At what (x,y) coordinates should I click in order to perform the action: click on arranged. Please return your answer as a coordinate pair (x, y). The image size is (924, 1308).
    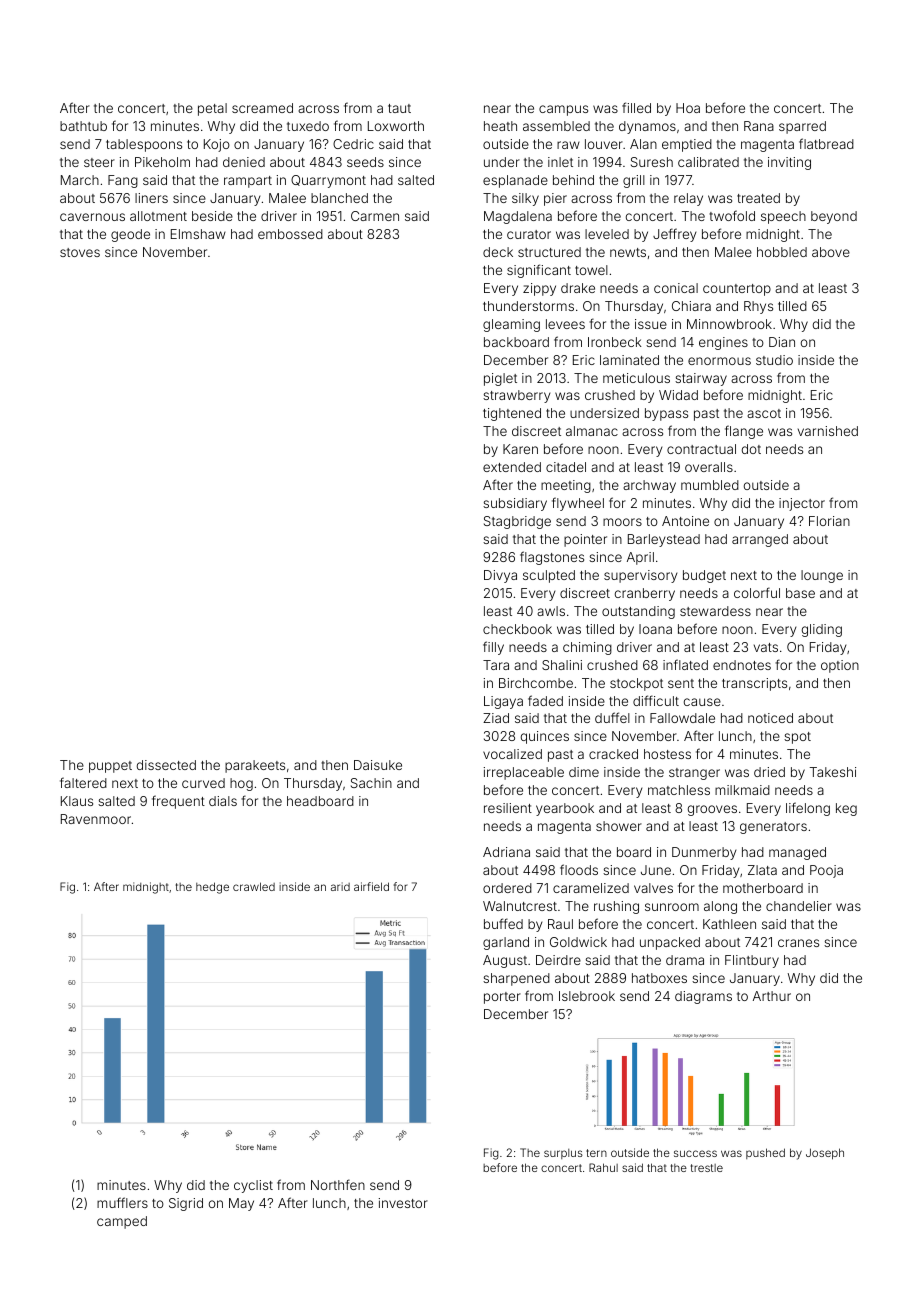
    Looking at the image, I should click on (760, 540).
